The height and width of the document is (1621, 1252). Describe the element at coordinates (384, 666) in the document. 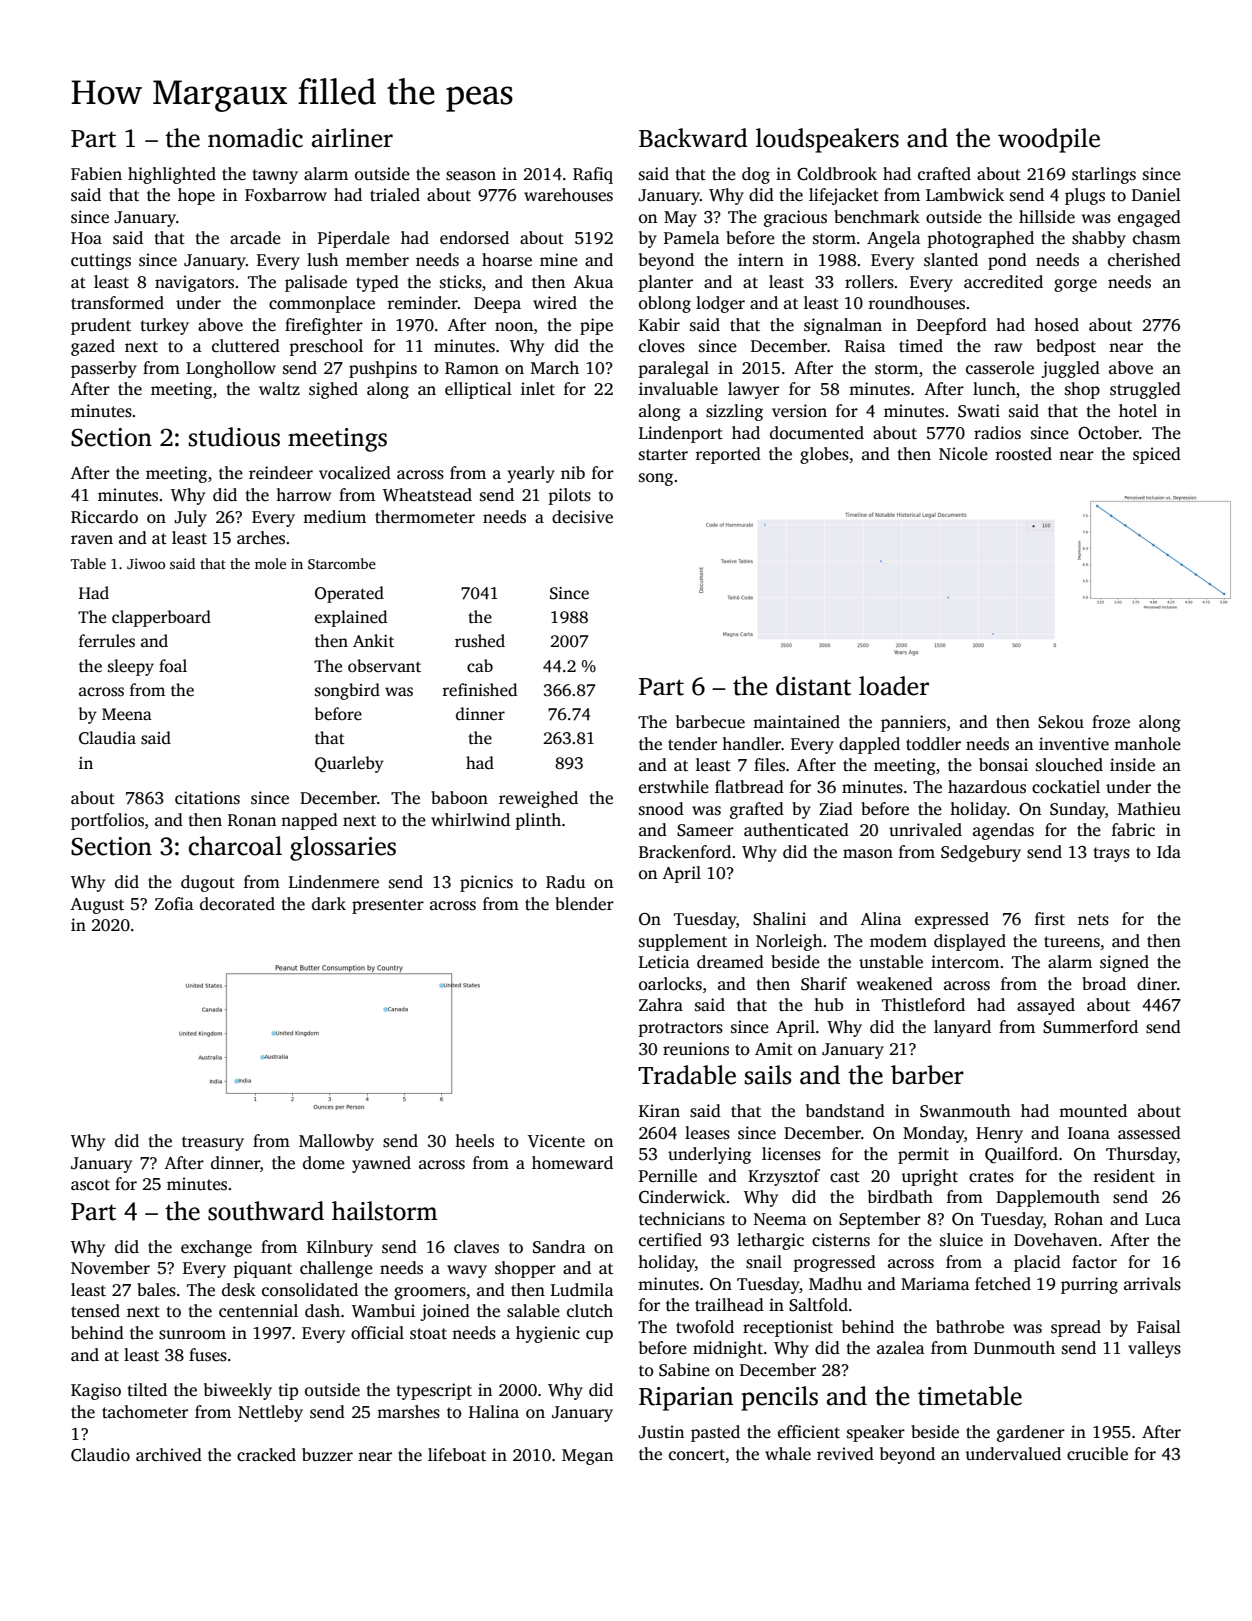

I see `observant` at that location.
